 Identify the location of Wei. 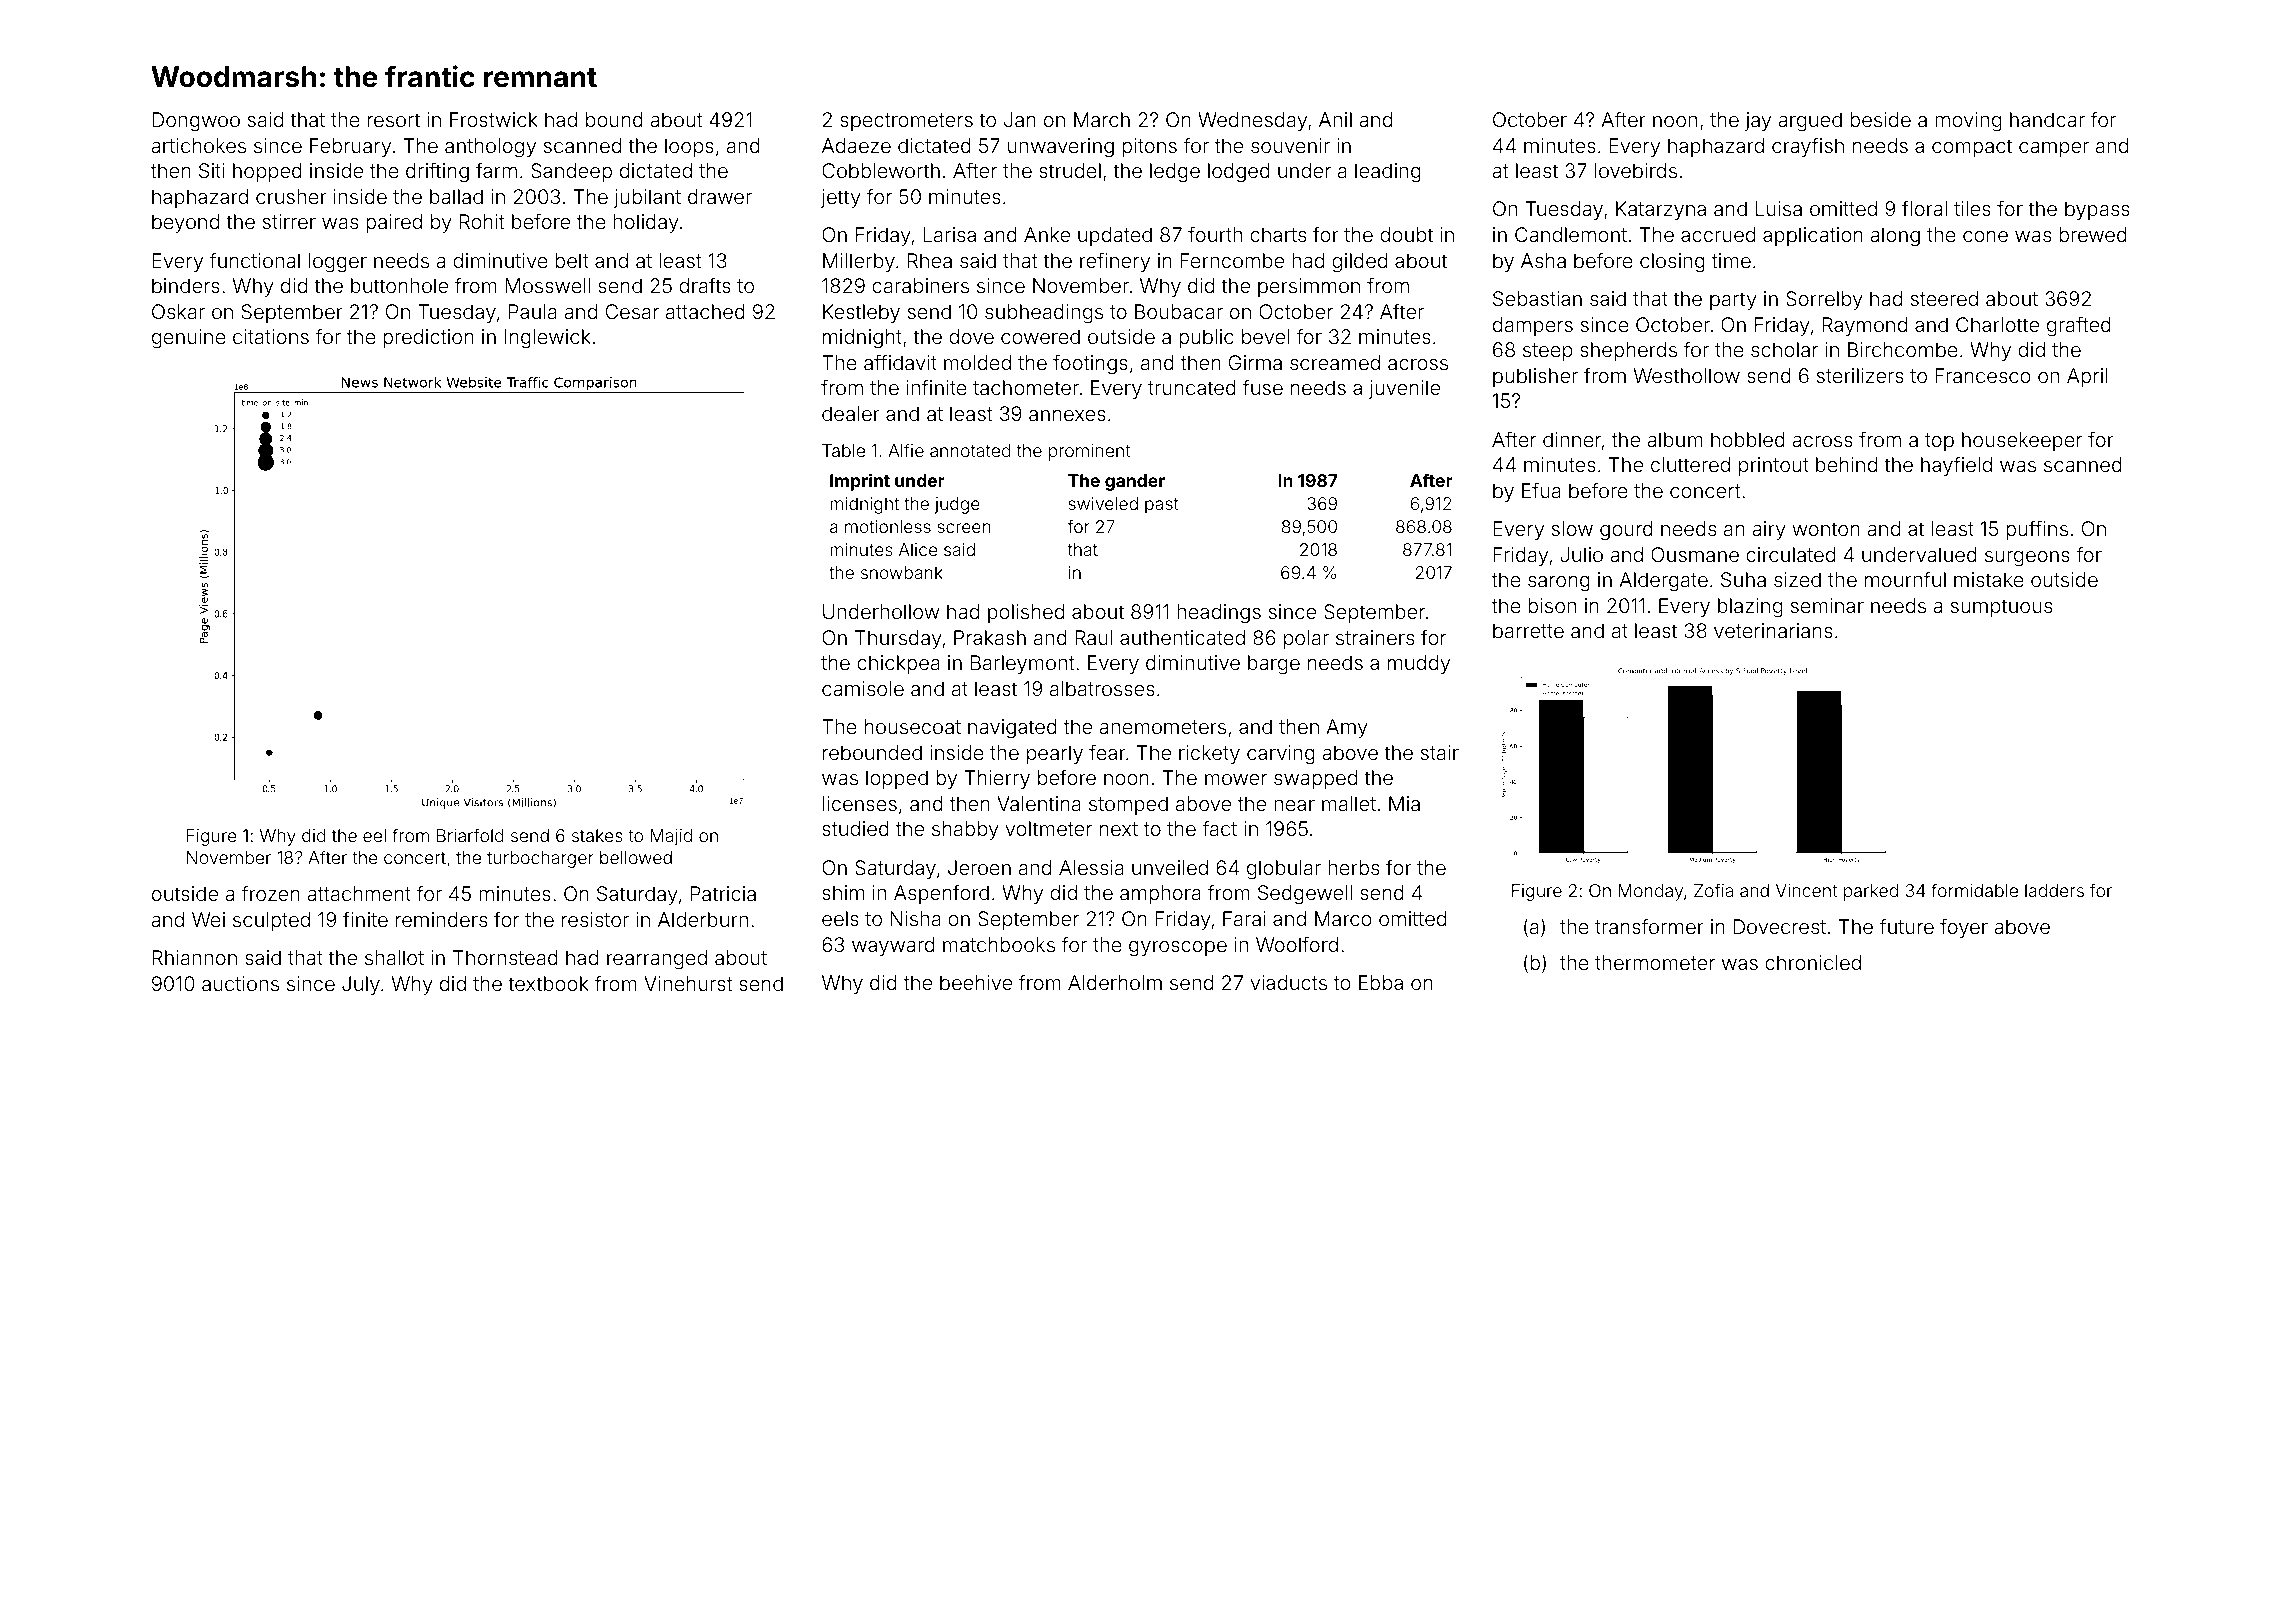
(208, 919).
